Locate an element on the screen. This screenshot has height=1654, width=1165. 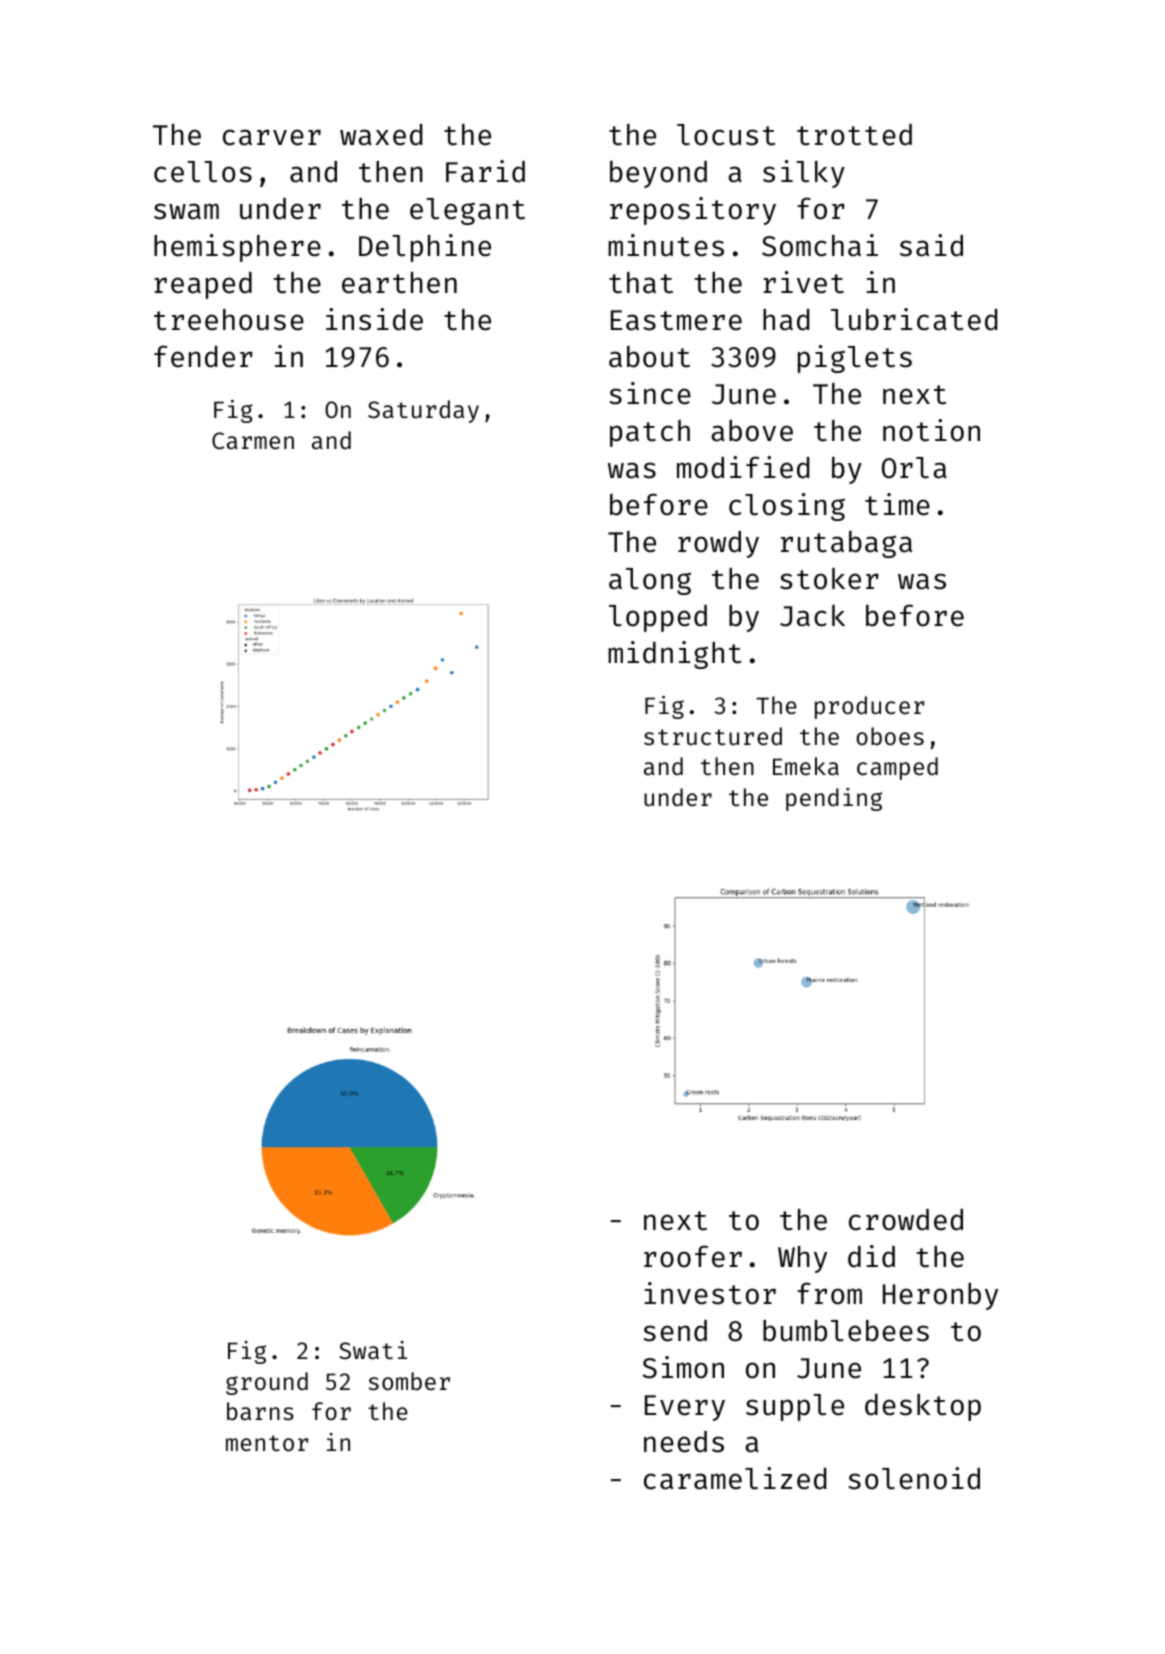
Swati is located at coordinates (373, 1350).
